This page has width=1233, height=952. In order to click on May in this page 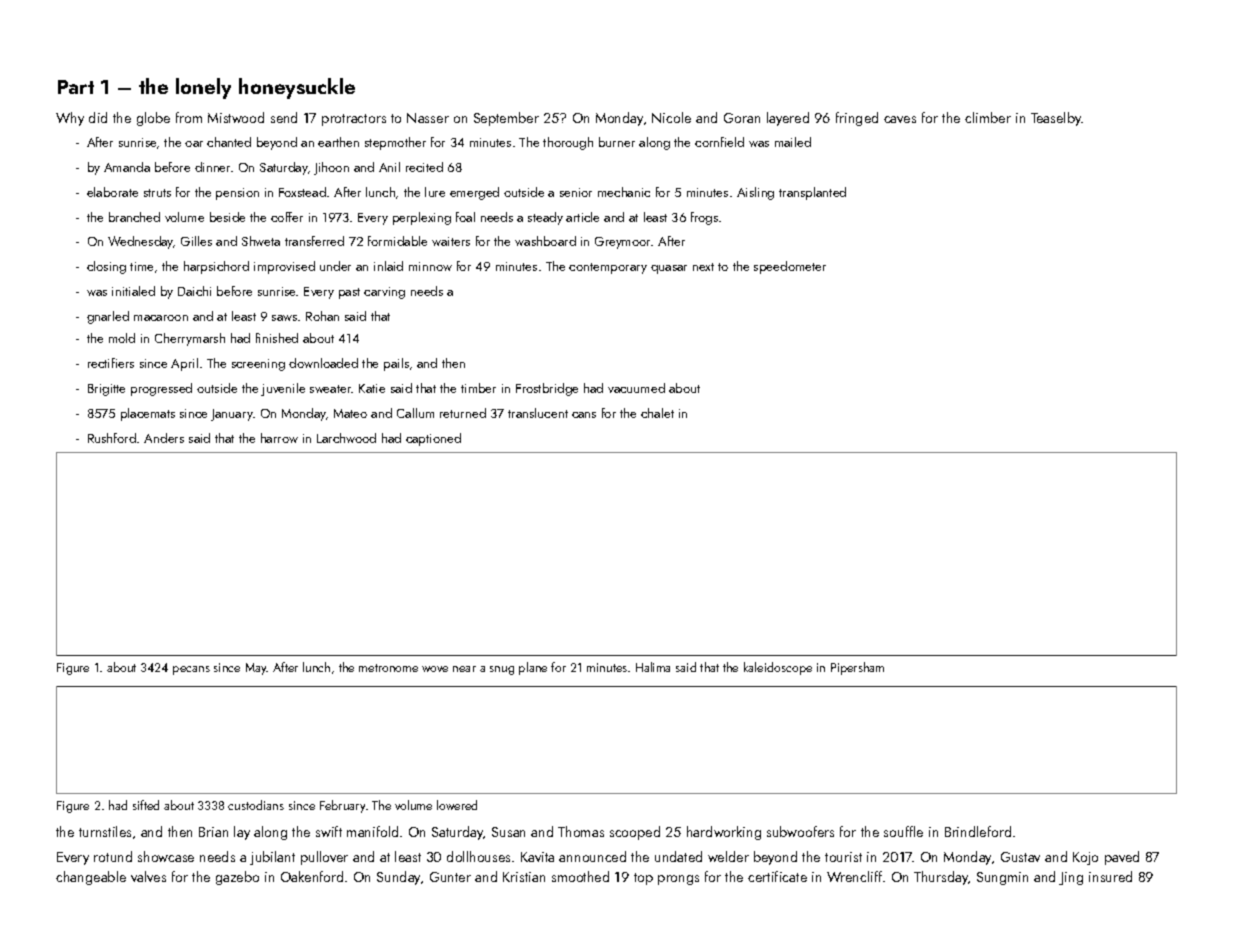, I will do `click(256, 669)`.
